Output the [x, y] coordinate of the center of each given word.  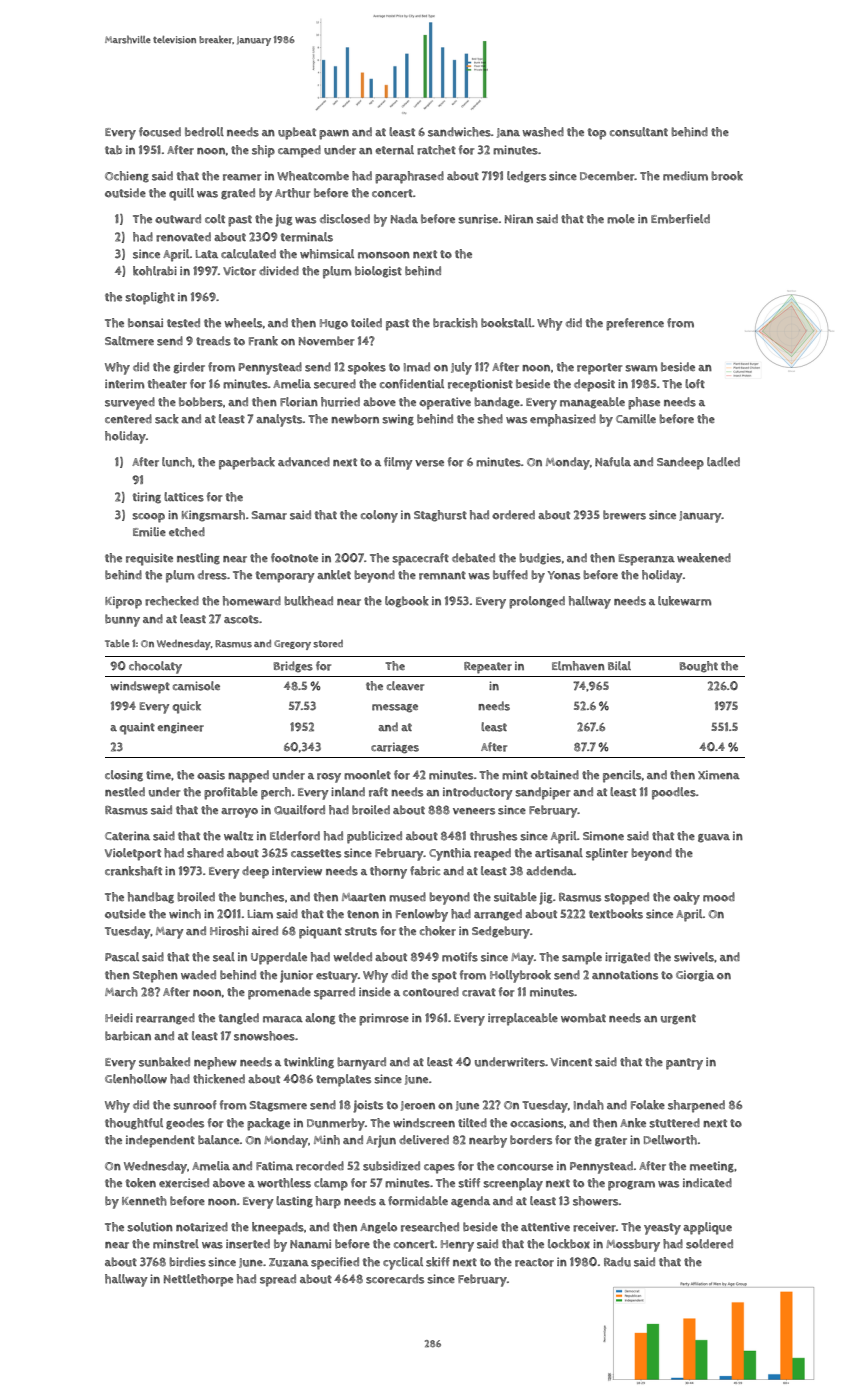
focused [160, 132]
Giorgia [695, 976]
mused [407, 897]
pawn [334, 135]
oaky [686, 898]
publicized [374, 837]
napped [248, 776]
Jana [508, 133]
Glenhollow [136, 1079]
